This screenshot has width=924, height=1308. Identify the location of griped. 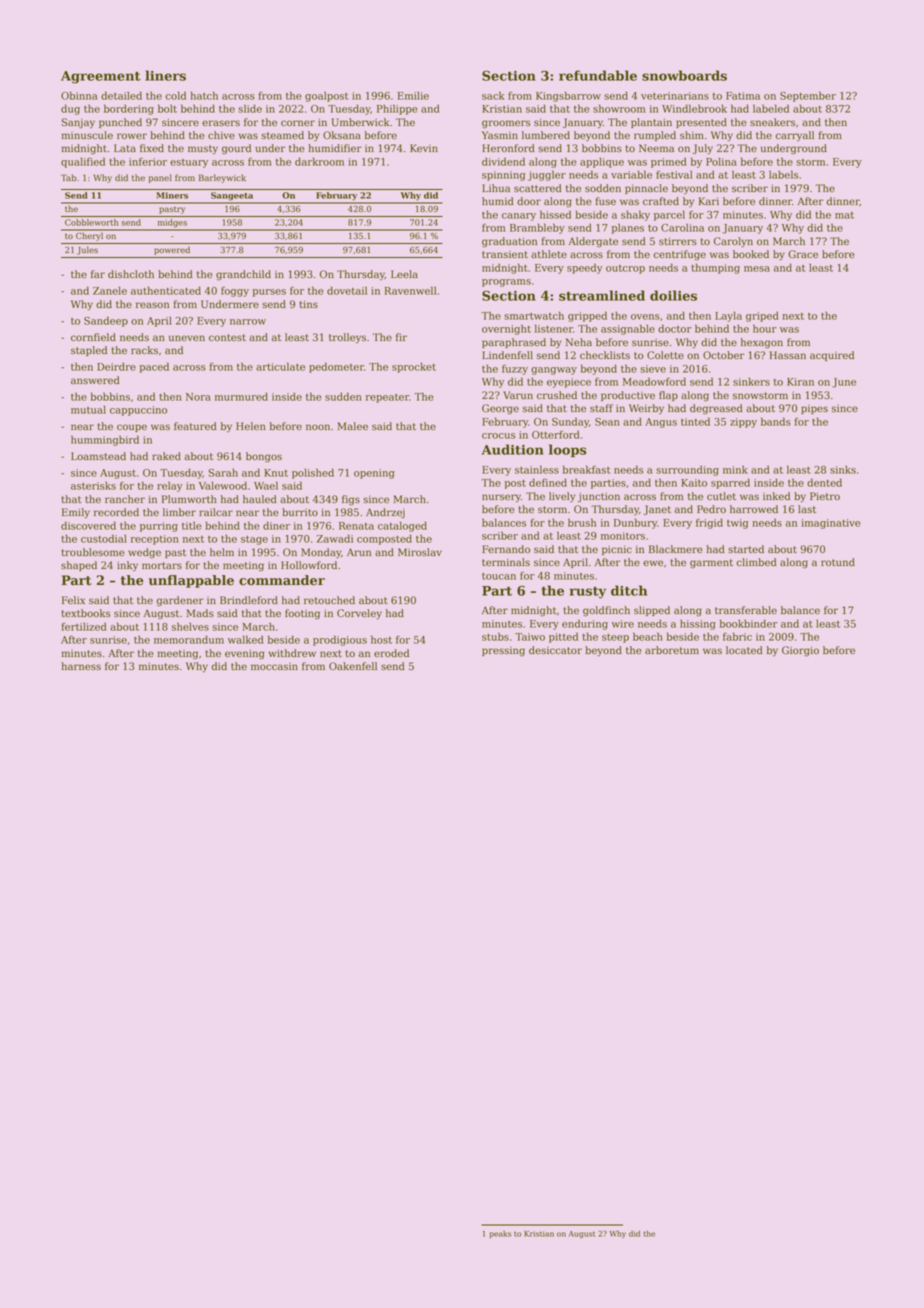
(762, 316).
